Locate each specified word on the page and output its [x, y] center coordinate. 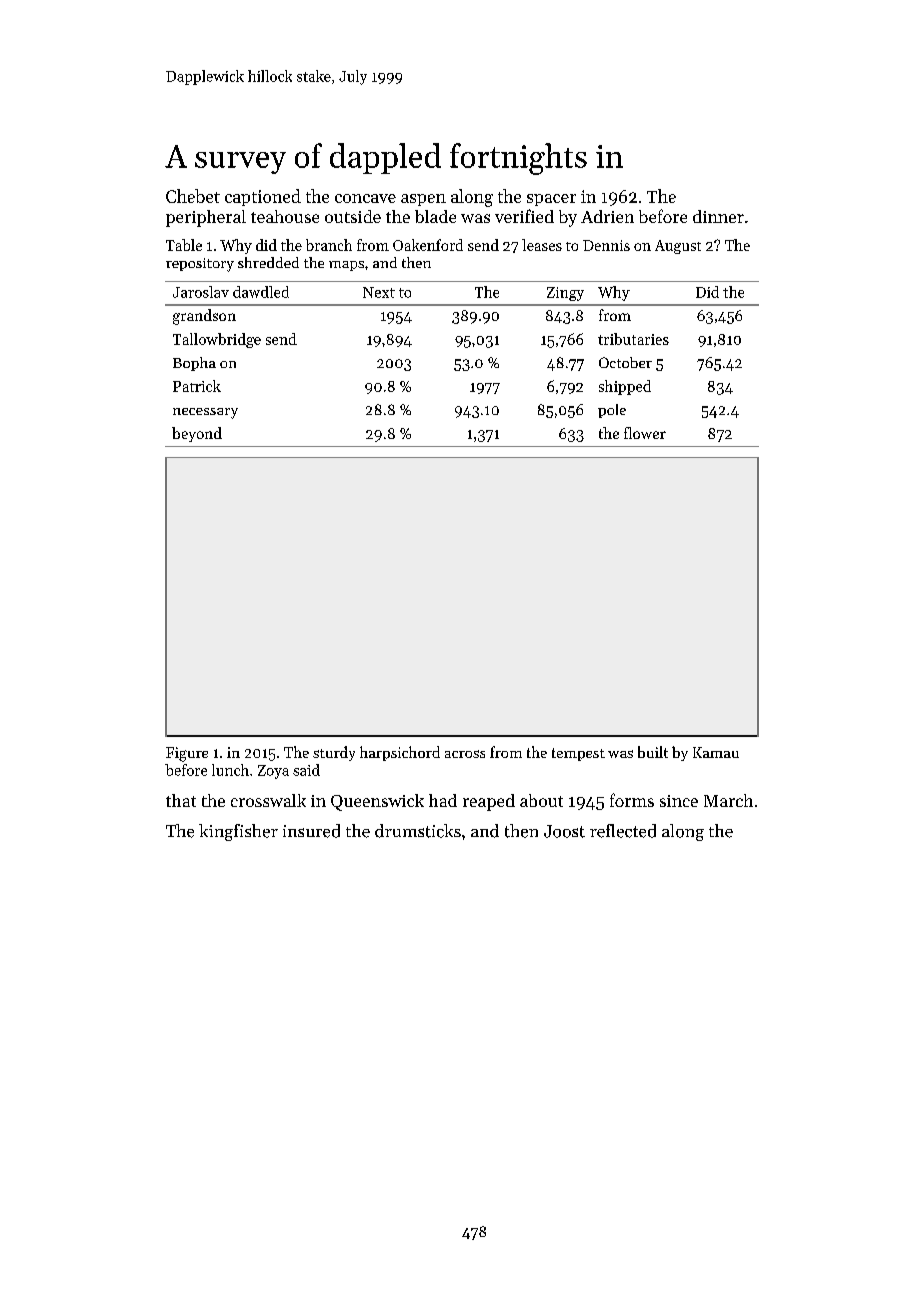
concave [365, 198]
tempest [578, 754]
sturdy [334, 753]
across [465, 754]
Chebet [193, 196]
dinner [718, 216]
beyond [197, 434]
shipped [625, 387]
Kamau [716, 752]
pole [612, 411]
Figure [187, 754]
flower [645, 433]
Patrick [197, 386]
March [728, 800]
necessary [205, 413]
